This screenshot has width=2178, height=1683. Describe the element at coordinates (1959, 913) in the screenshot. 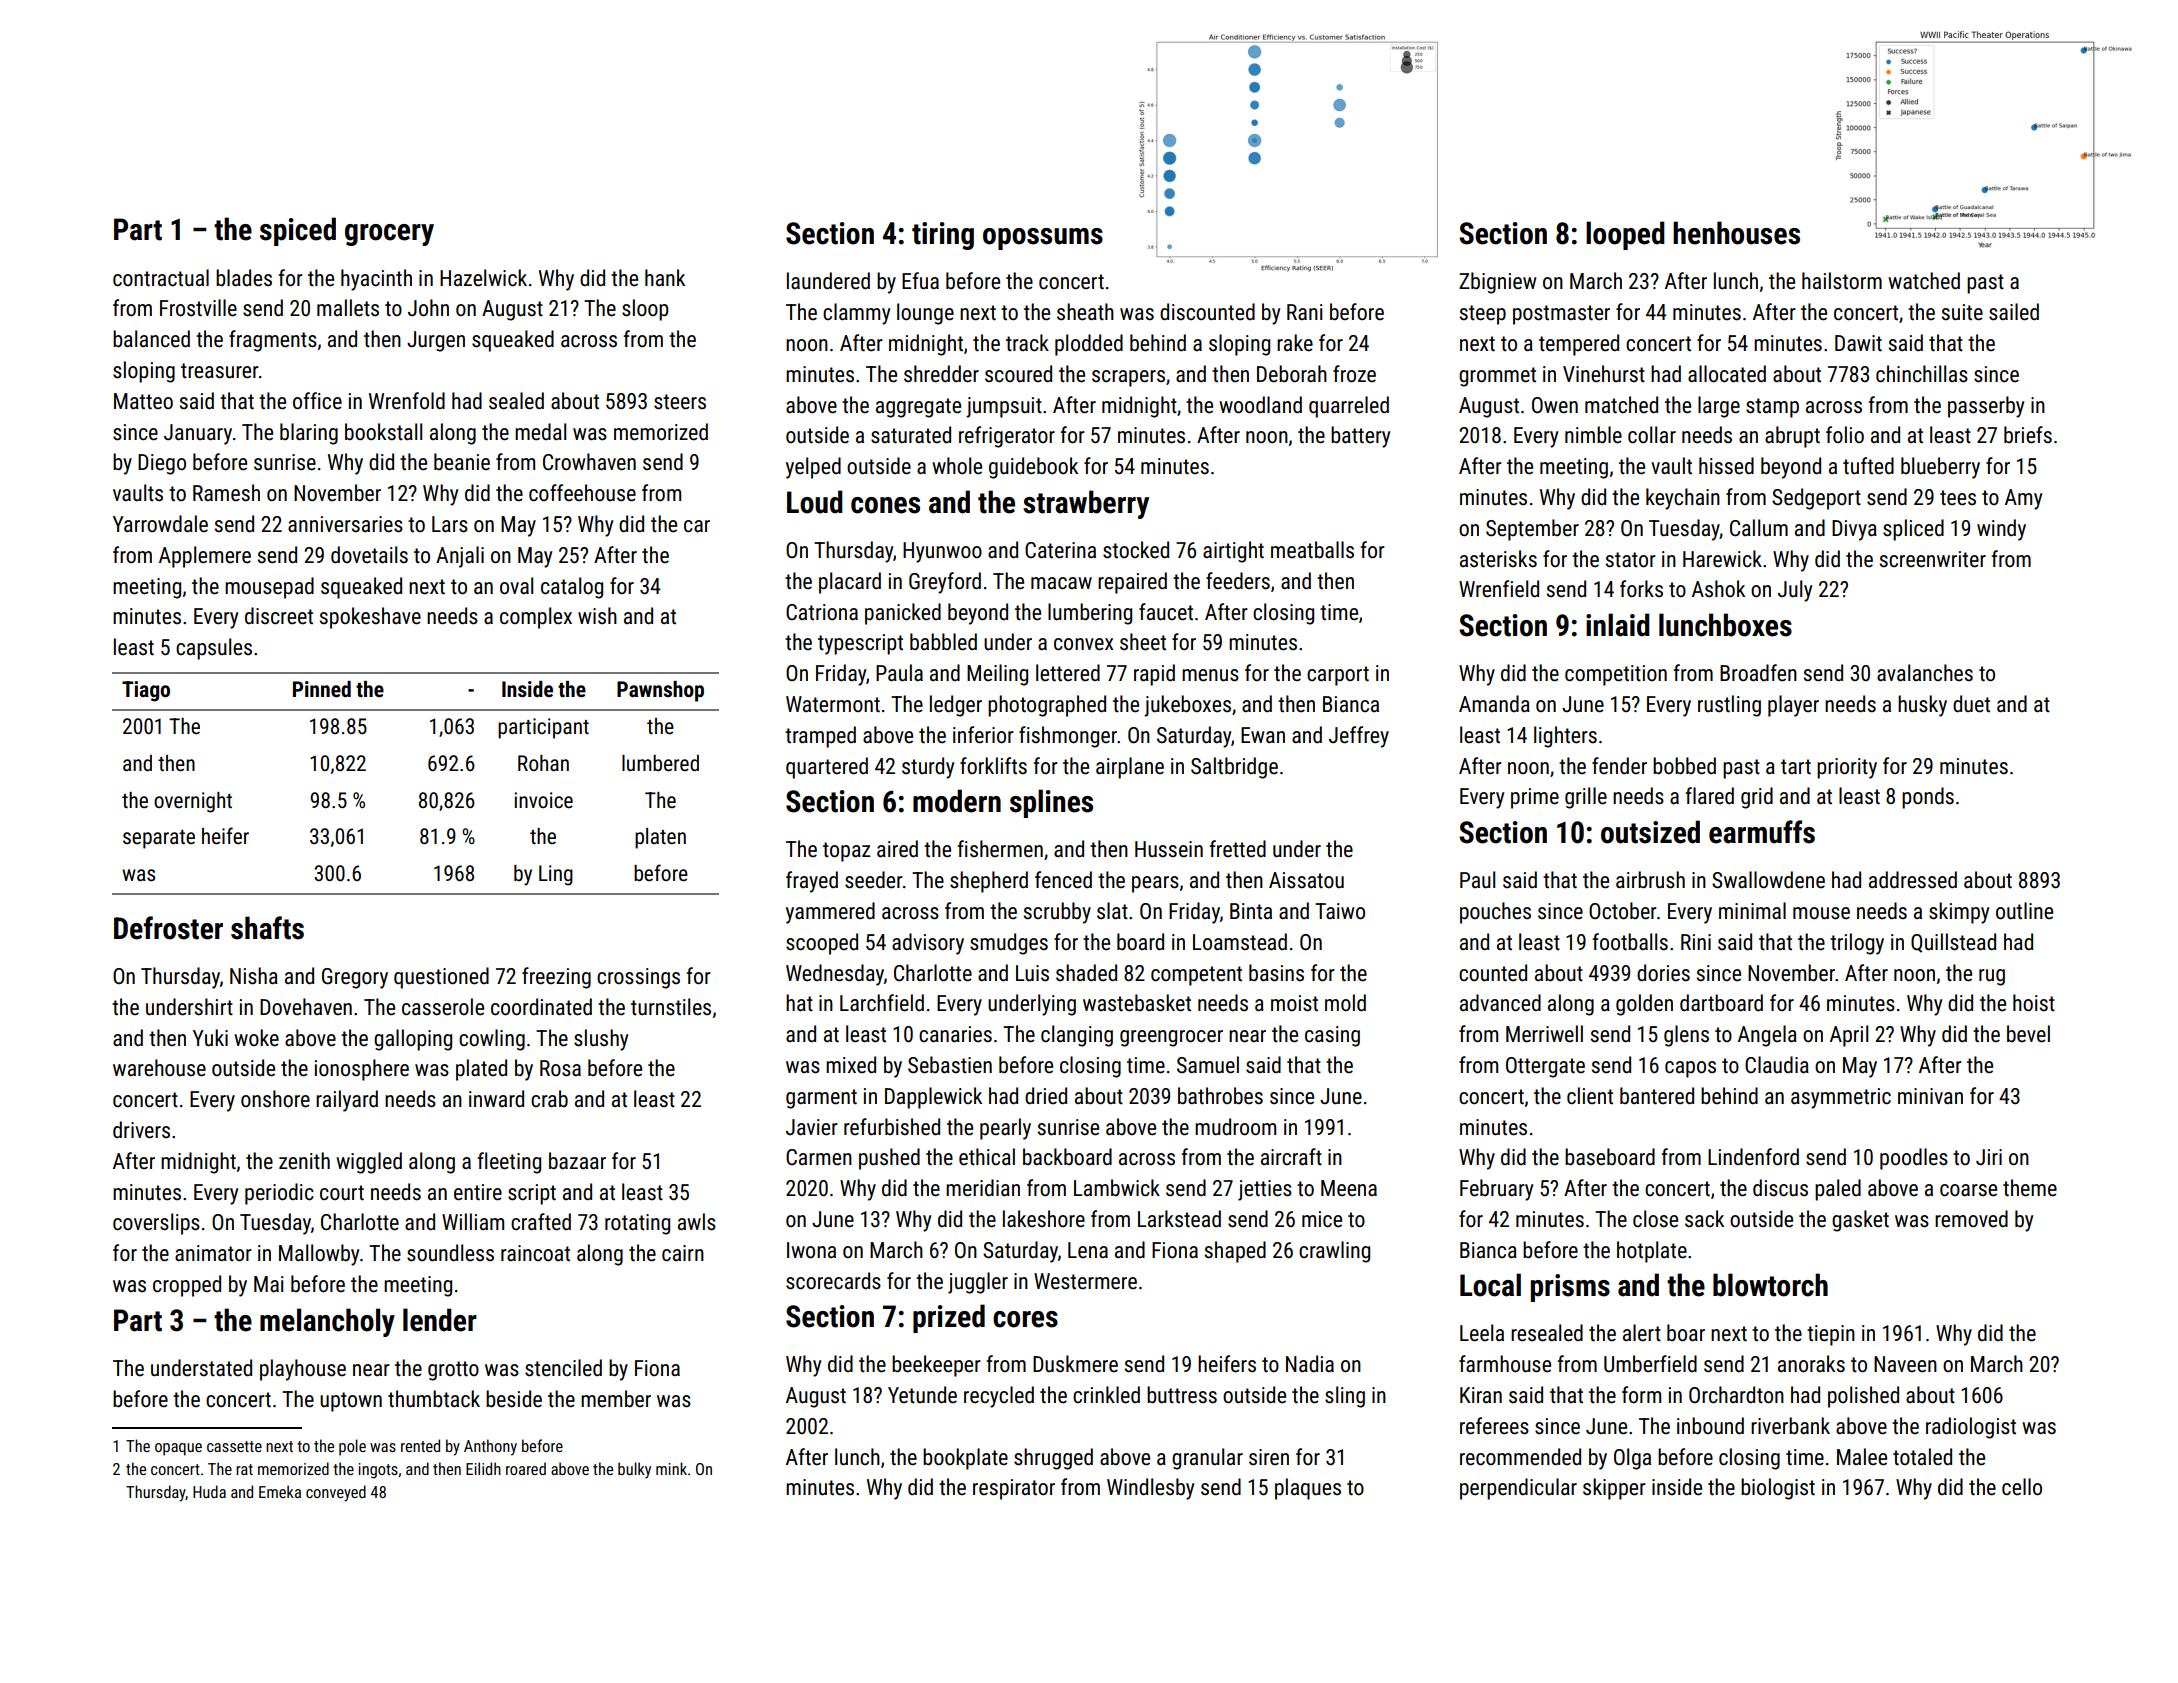

I see `skimpy` at that location.
